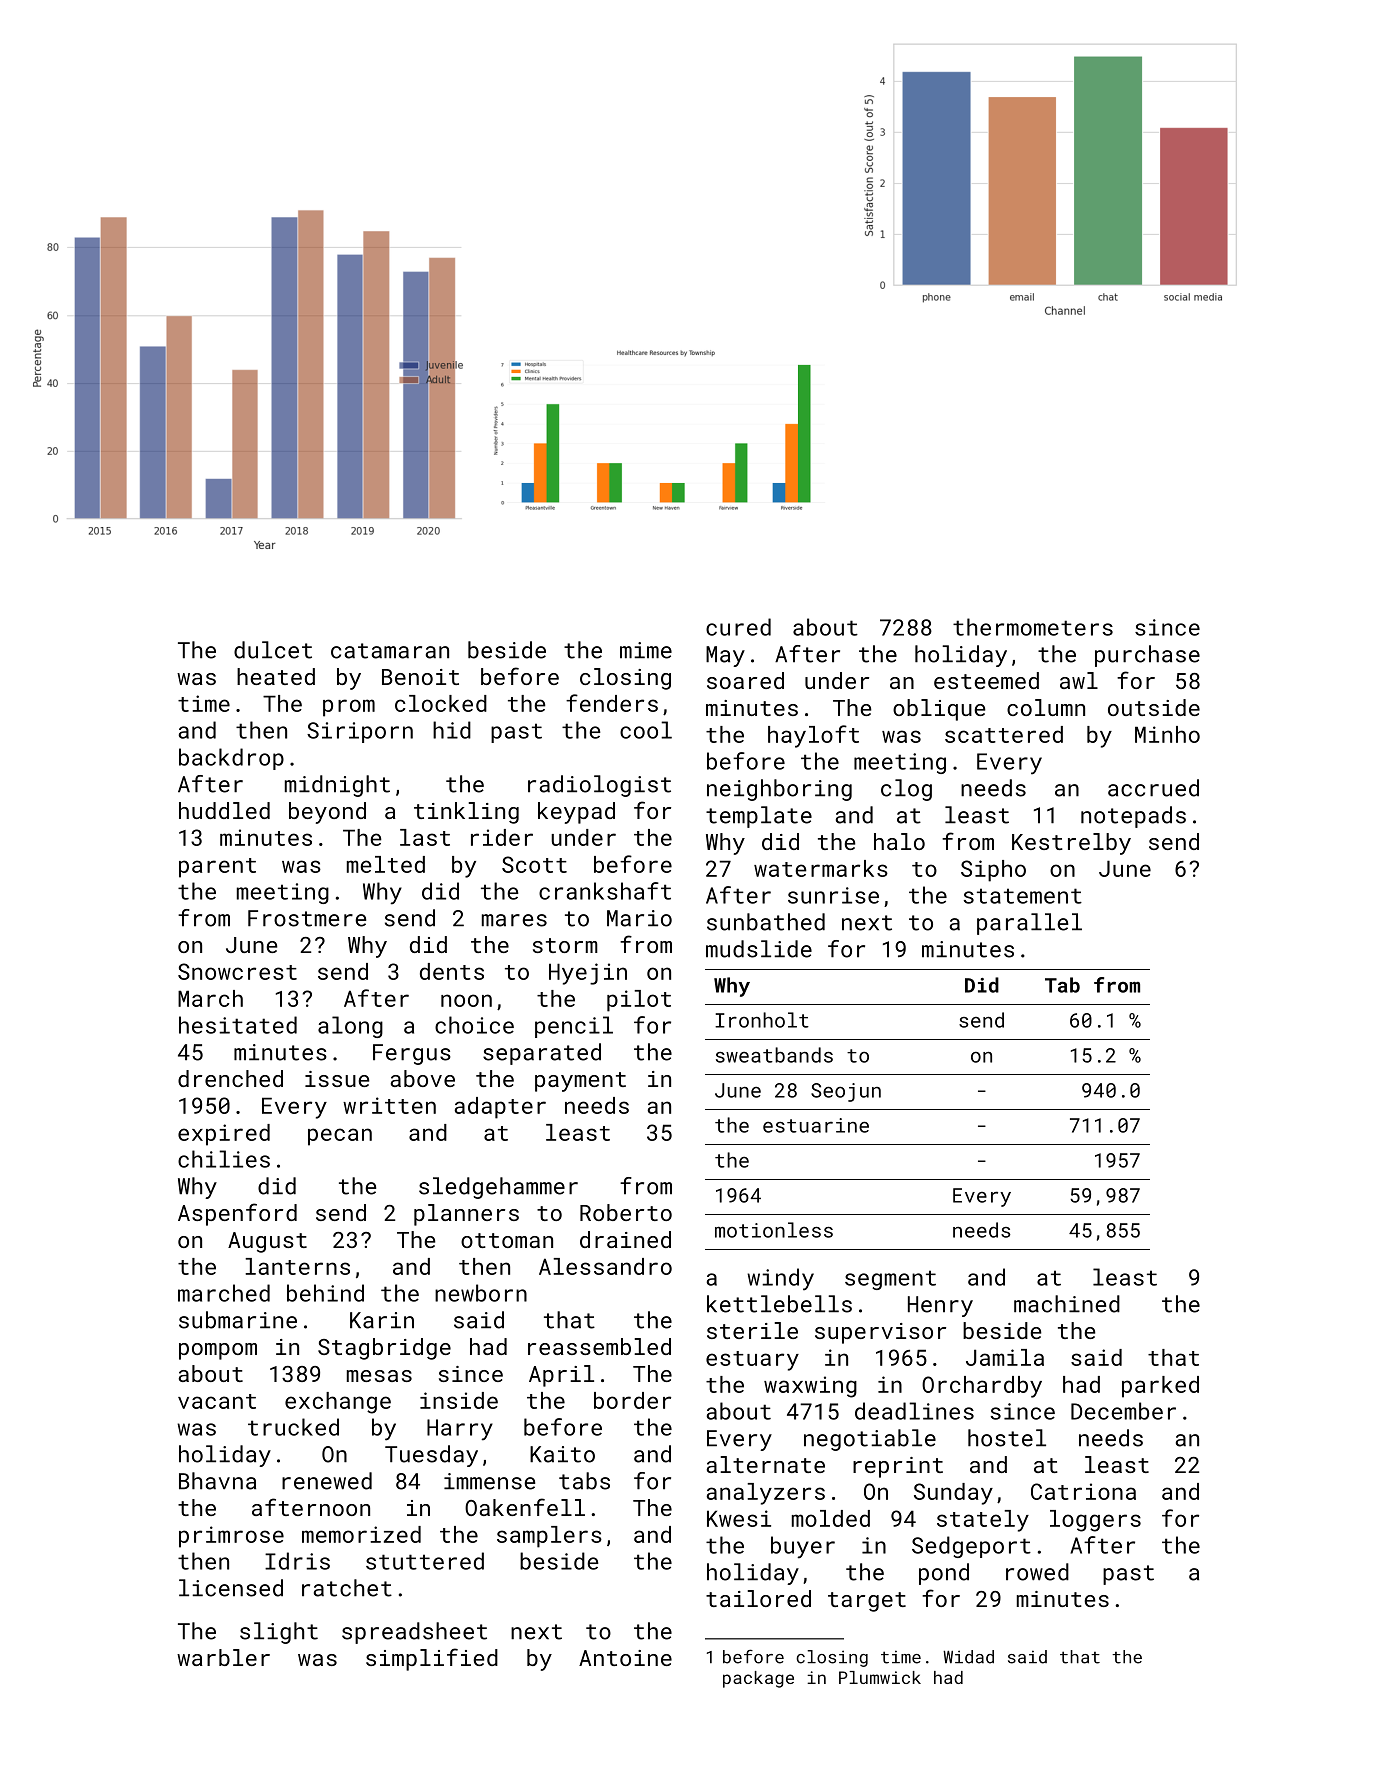 The width and height of the image is (1378, 1784). What do you see at coordinates (237, 1214) in the image?
I see `Aspenford` at bounding box center [237, 1214].
